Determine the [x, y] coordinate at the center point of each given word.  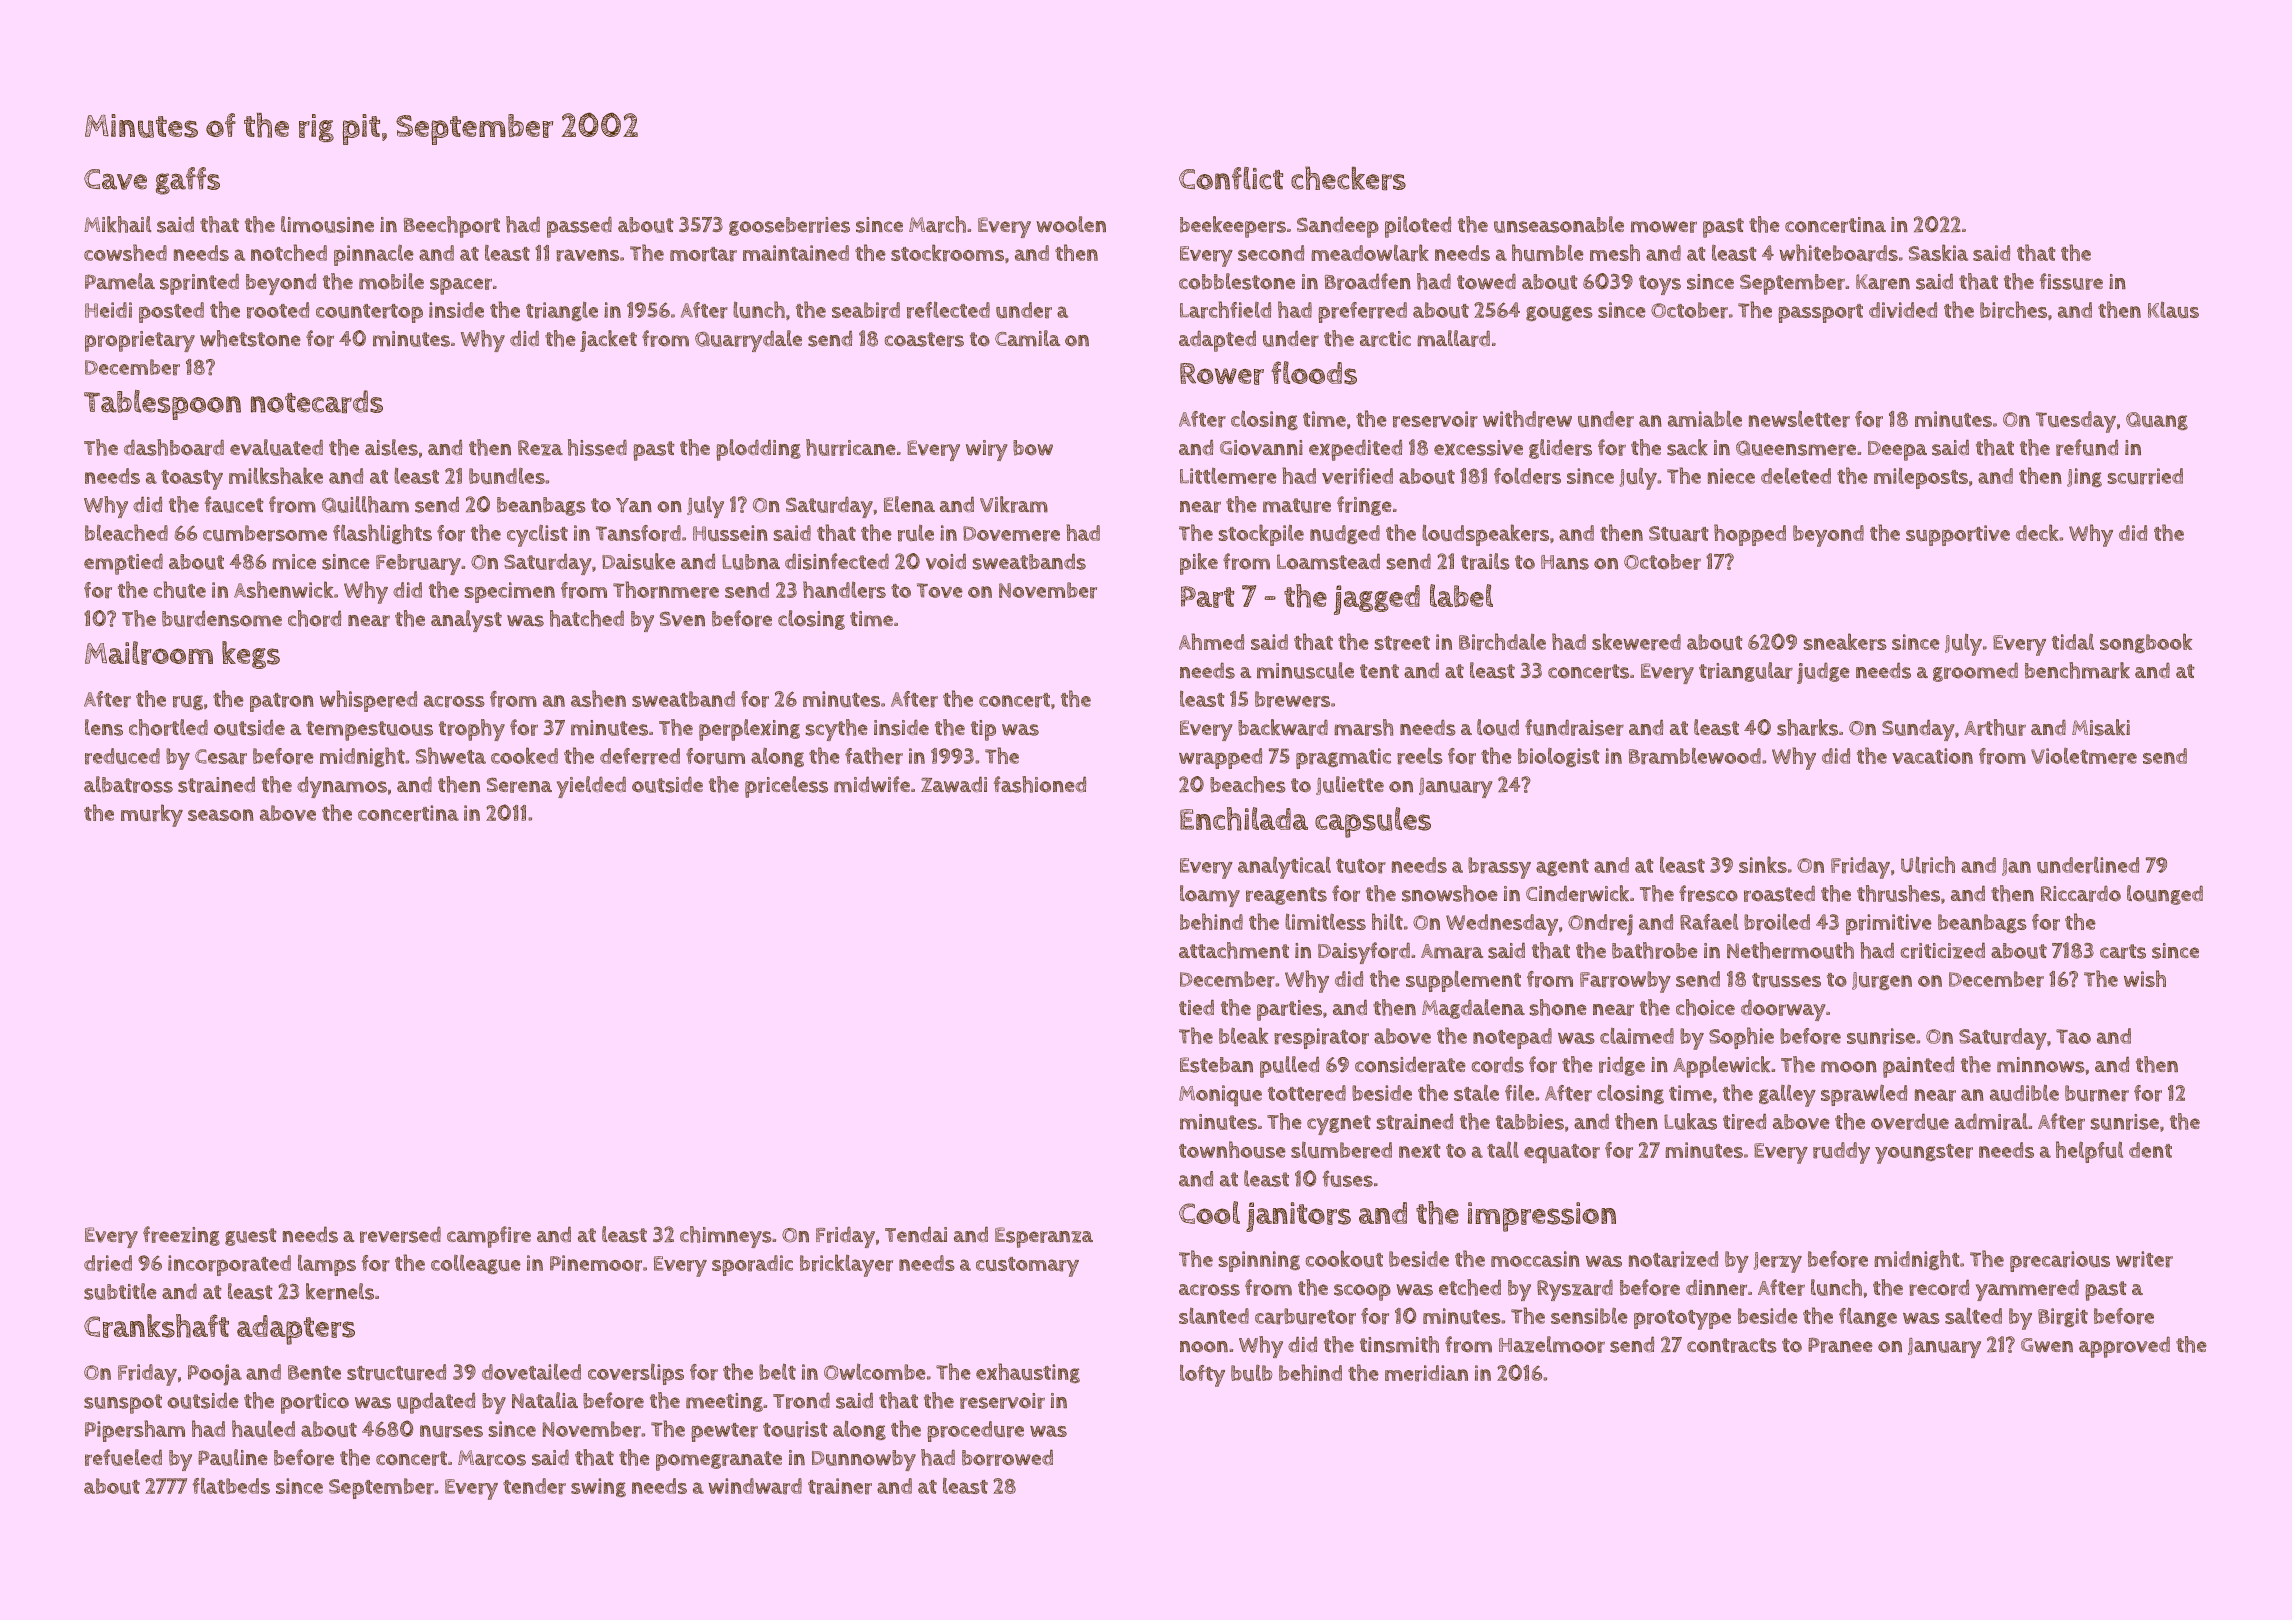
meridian [1426, 1373]
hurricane [851, 447]
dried [108, 1263]
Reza [540, 448]
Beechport [452, 227]
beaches [1248, 784]
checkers [1348, 178]
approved [2124, 1347]
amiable [1705, 419]
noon [1204, 1347]
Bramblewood [1695, 756]
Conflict [1231, 178]
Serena [519, 785]
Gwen [2047, 1345]
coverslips [636, 1374]
